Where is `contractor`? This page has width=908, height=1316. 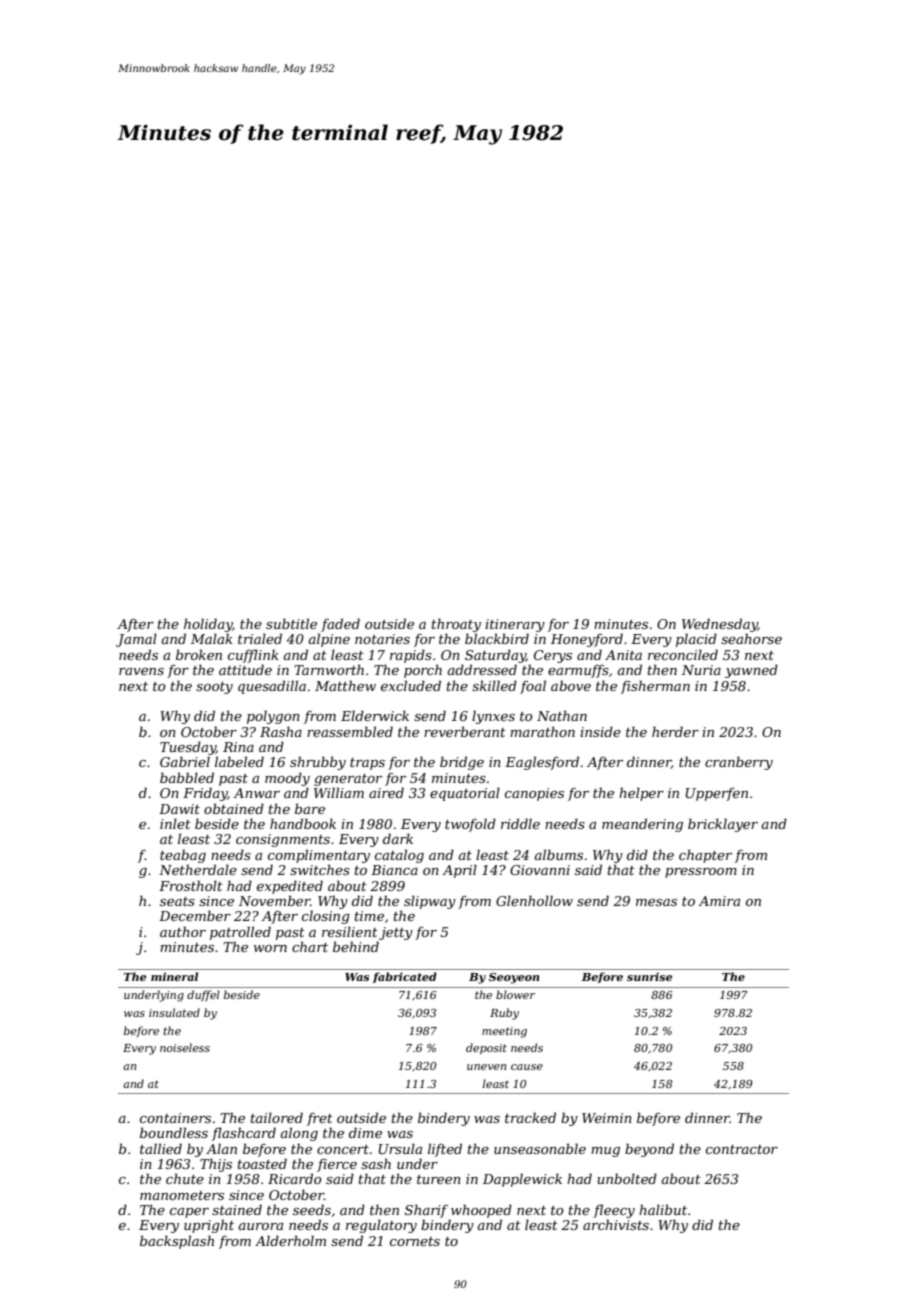
contractor is located at coordinates (742, 1149).
